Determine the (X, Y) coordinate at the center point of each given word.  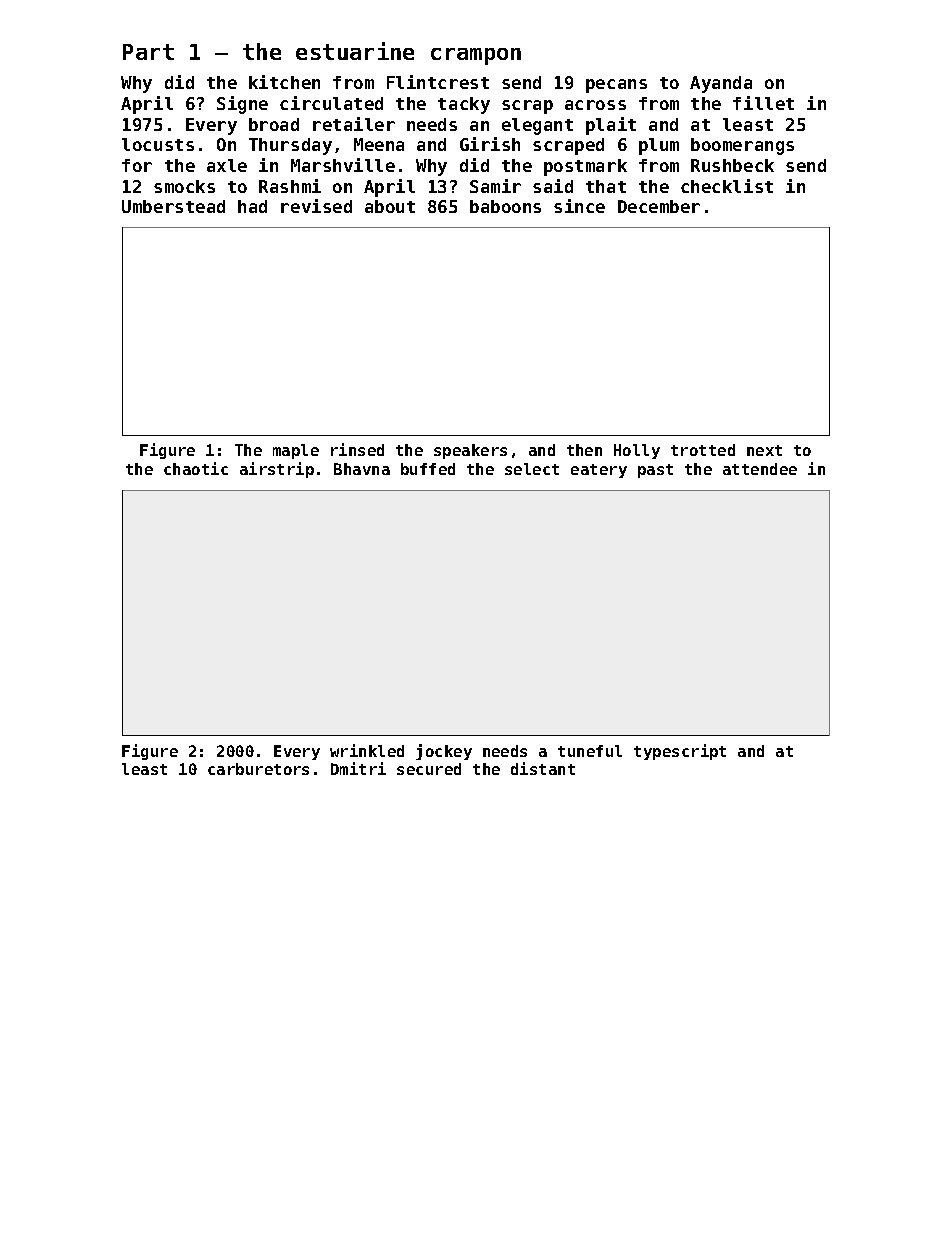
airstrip (277, 470)
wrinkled (367, 750)
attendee (760, 469)
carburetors (258, 769)
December (659, 206)
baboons (505, 206)
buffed (428, 469)
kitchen (284, 82)
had (252, 206)
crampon (476, 56)
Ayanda (721, 84)
